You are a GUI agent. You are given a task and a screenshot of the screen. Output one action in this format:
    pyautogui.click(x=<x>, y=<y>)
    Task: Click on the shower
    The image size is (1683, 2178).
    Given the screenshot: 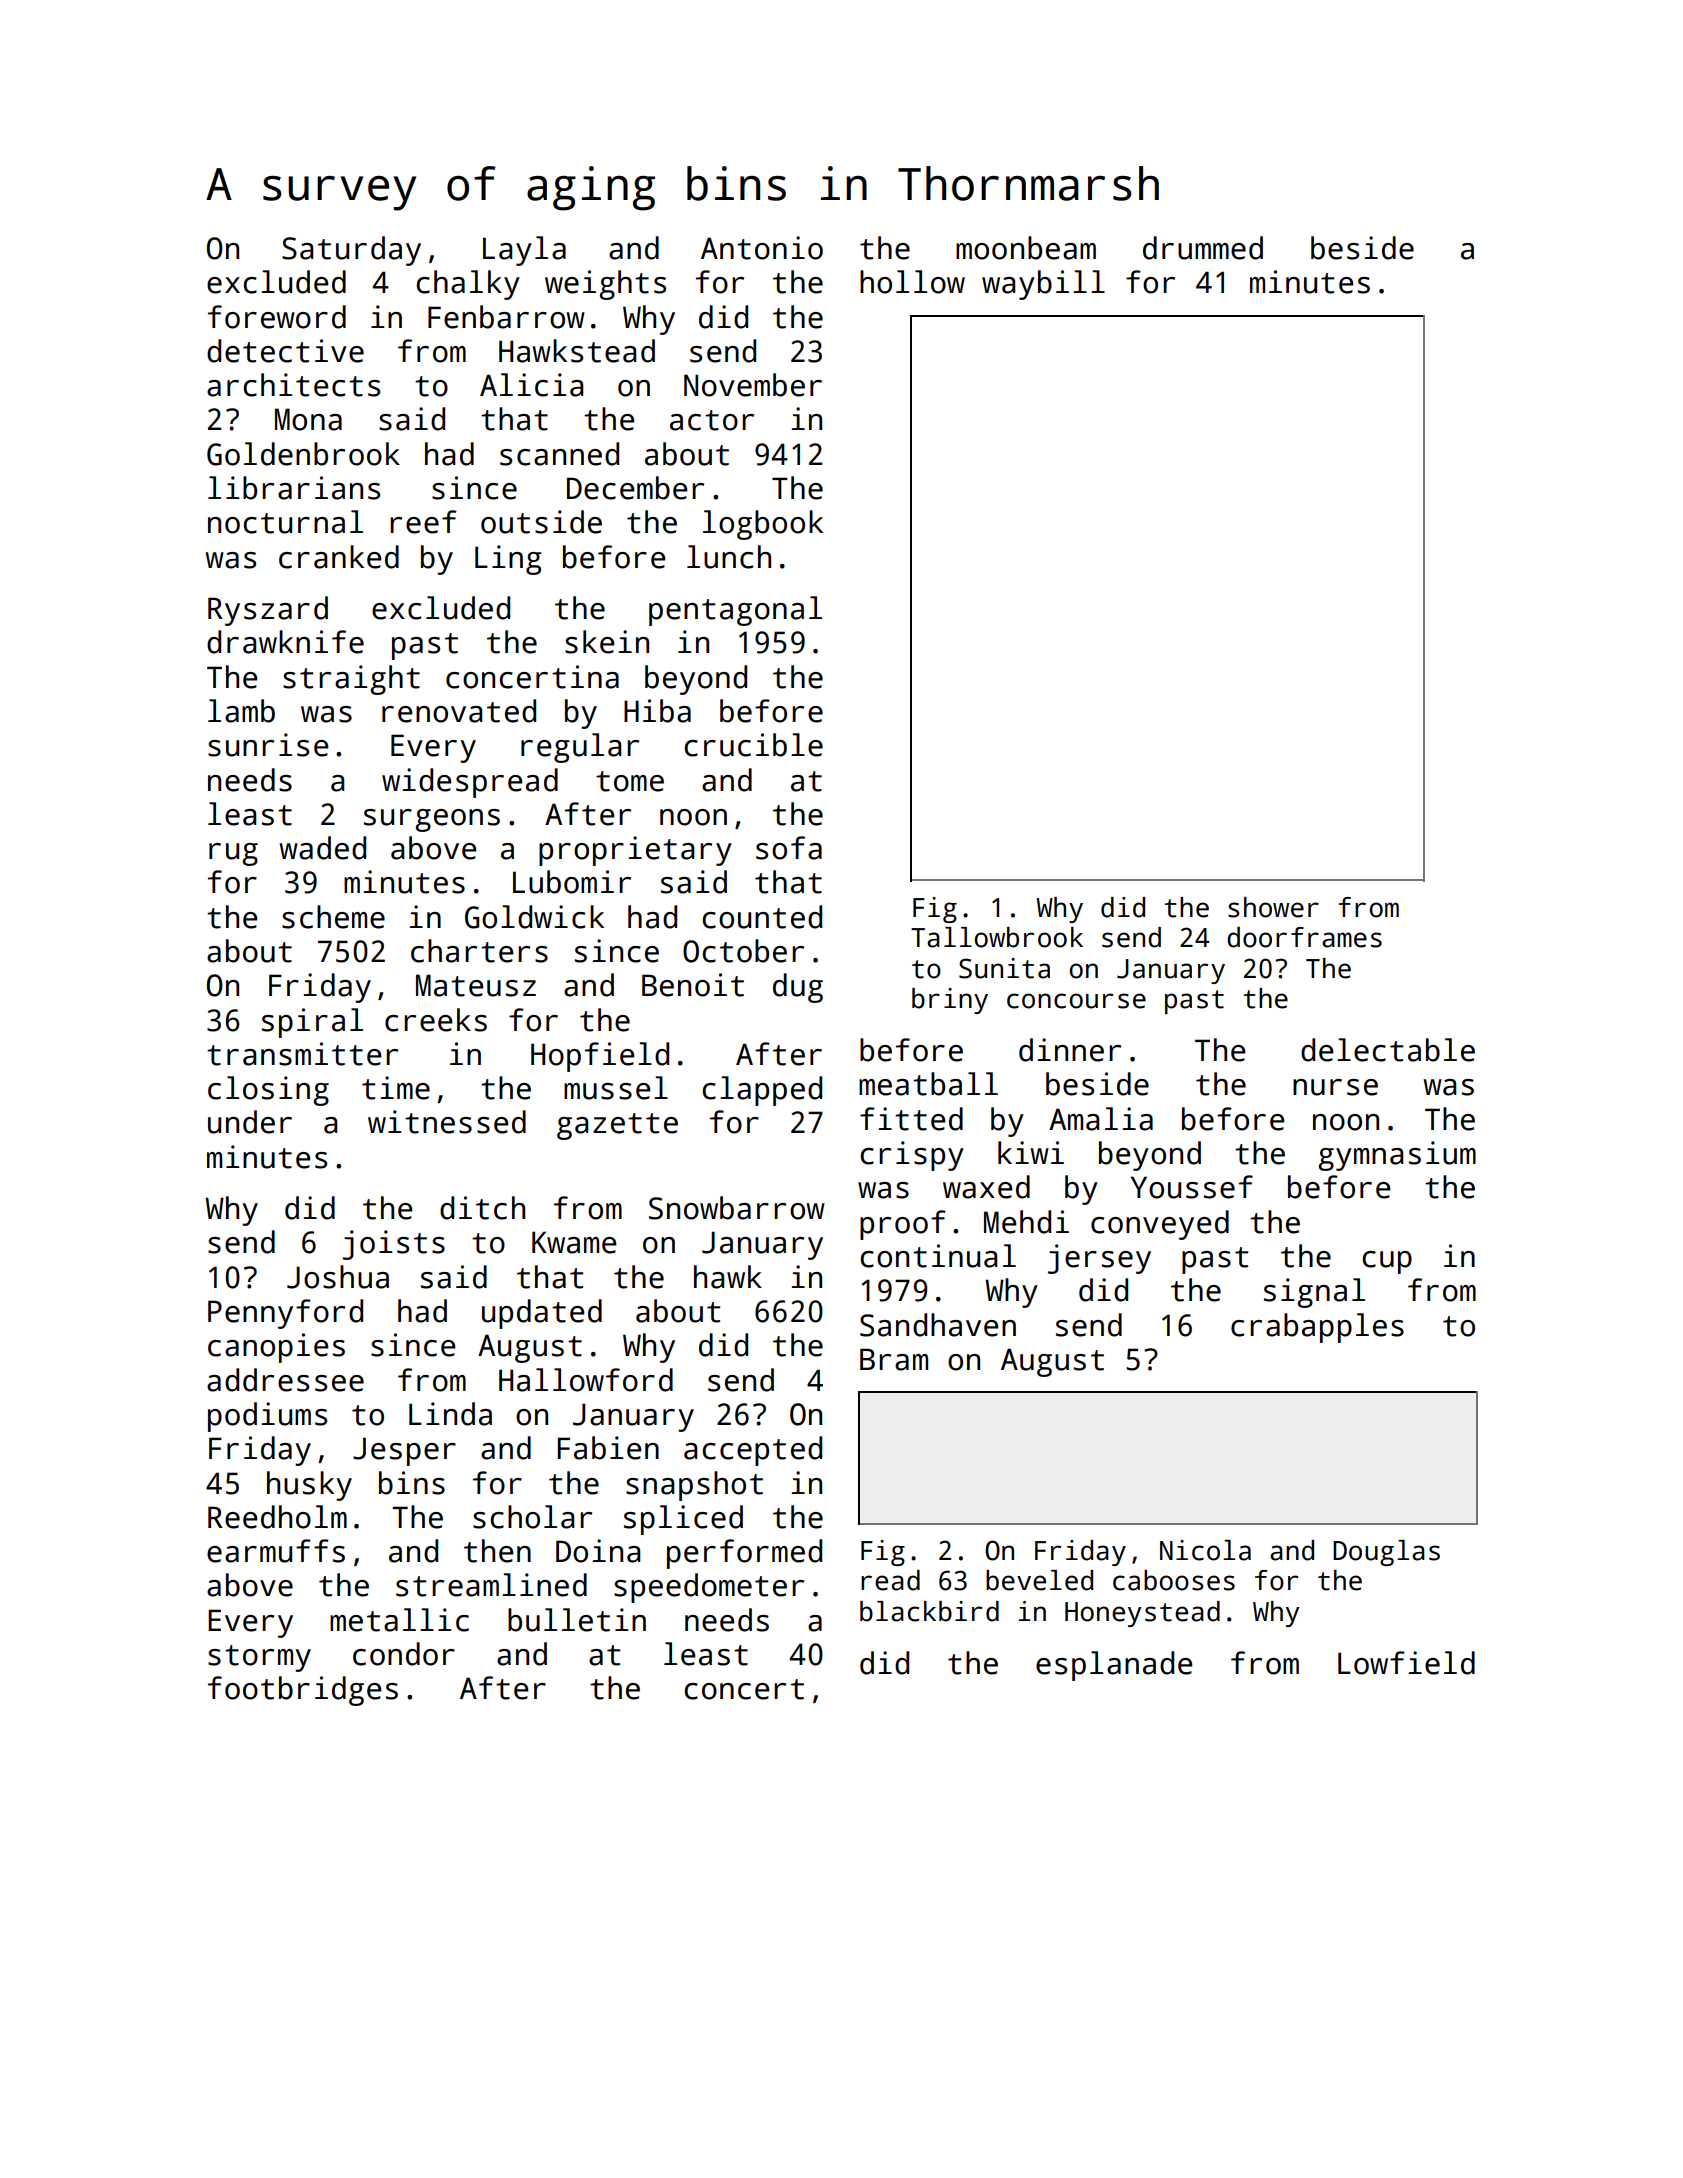 What is the action you would take?
    pyautogui.click(x=1273, y=907)
